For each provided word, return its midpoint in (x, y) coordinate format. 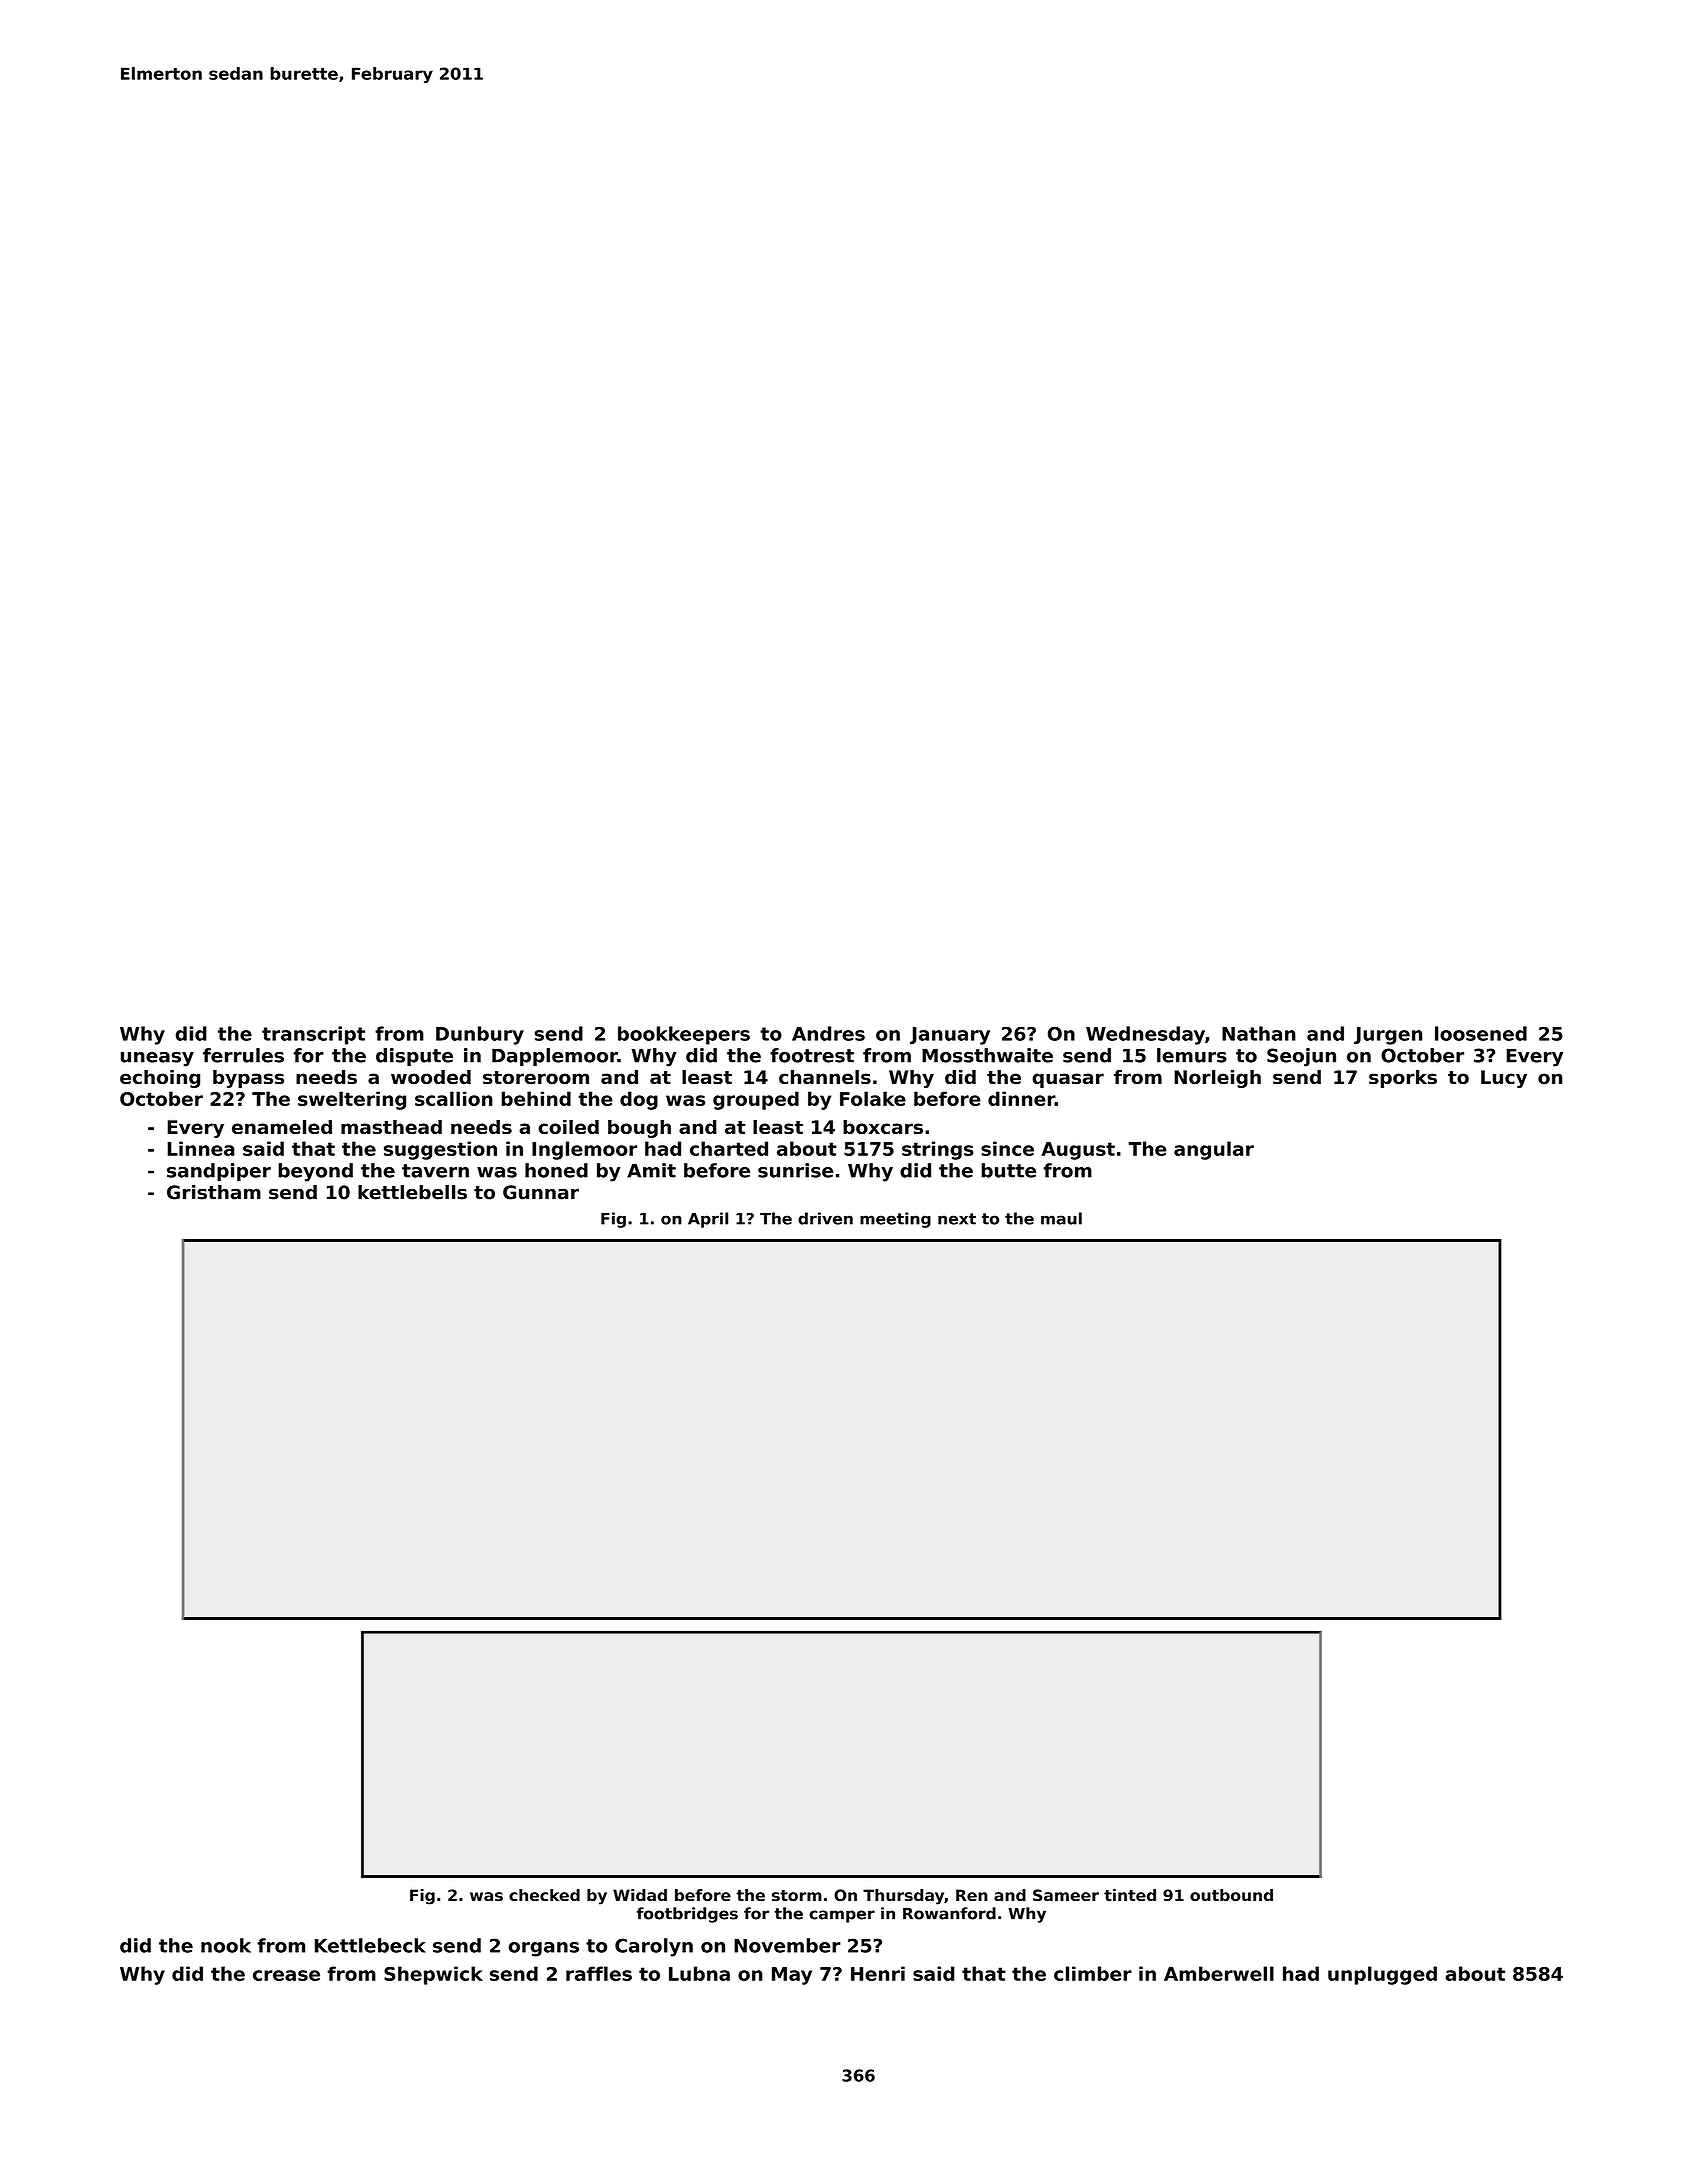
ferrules (243, 1055)
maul (1061, 1218)
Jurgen (1388, 1036)
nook (226, 1945)
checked (544, 1895)
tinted (1130, 1895)
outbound (1231, 1895)
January (950, 1036)
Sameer (1066, 1895)
